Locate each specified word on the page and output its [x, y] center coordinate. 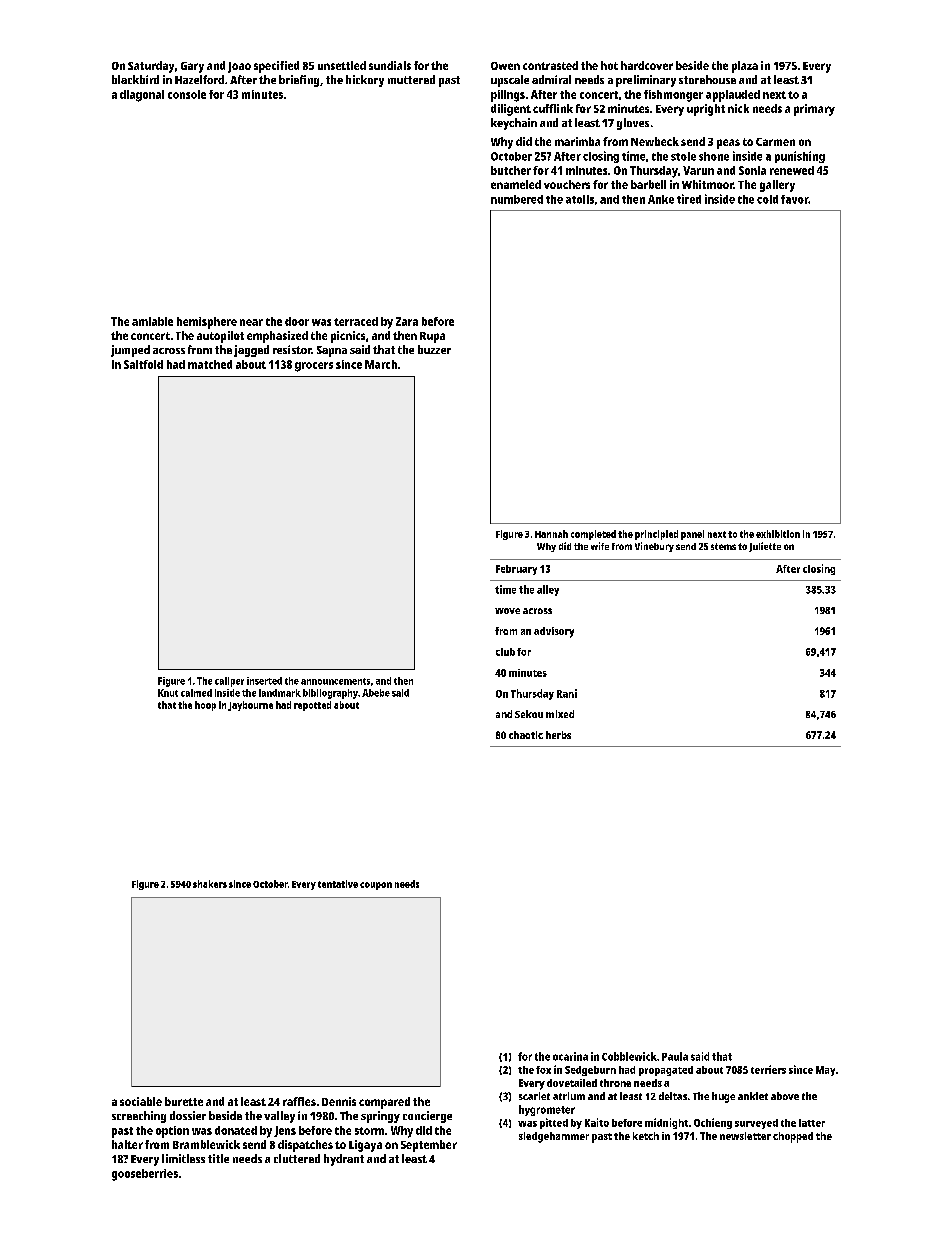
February [516, 570]
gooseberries [145, 1175]
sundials [390, 65]
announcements [335, 681]
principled [656, 535]
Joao [239, 67]
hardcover [647, 65]
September [429, 1146]
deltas [673, 1096]
